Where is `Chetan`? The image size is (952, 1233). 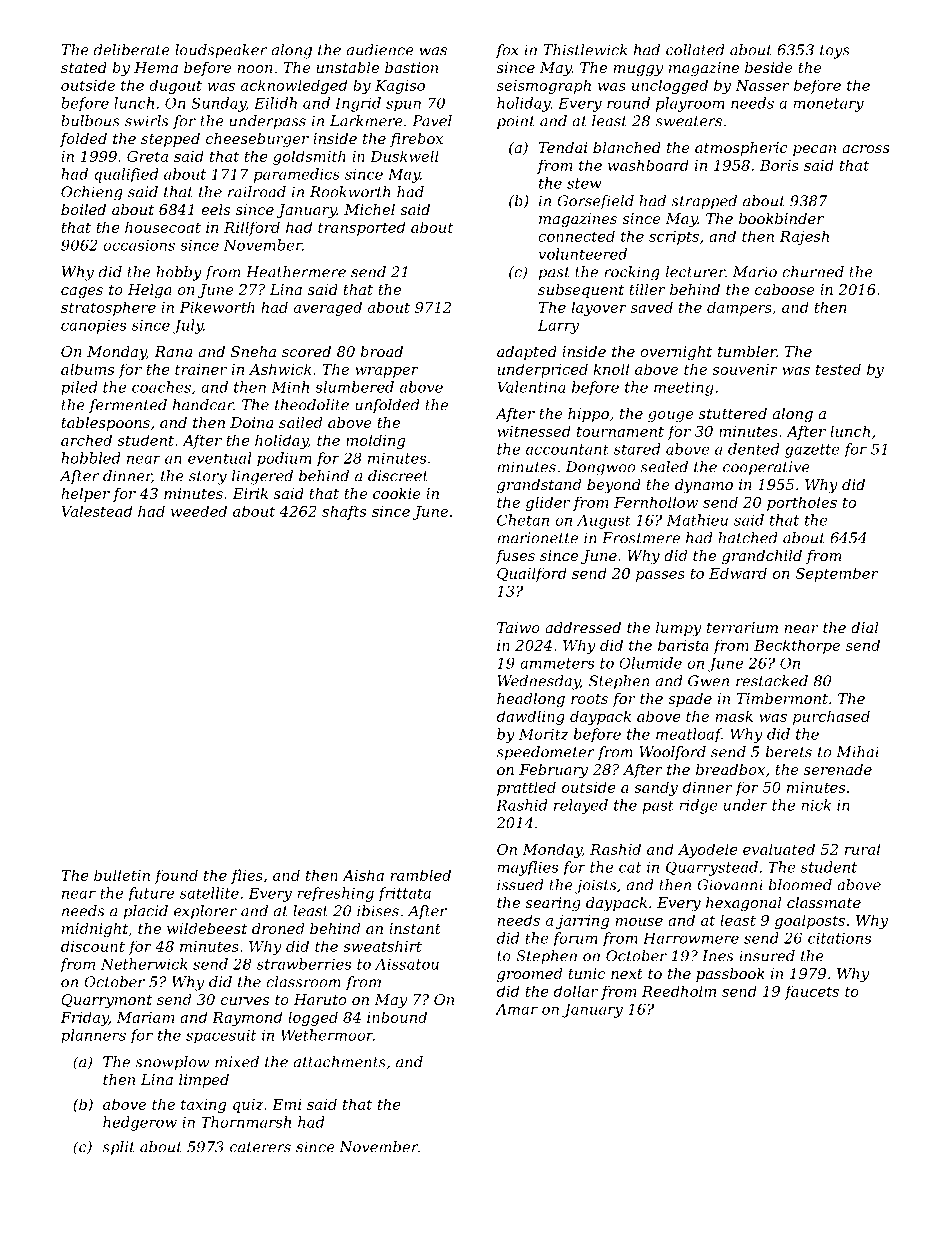 Chetan is located at coordinates (523, 520).
